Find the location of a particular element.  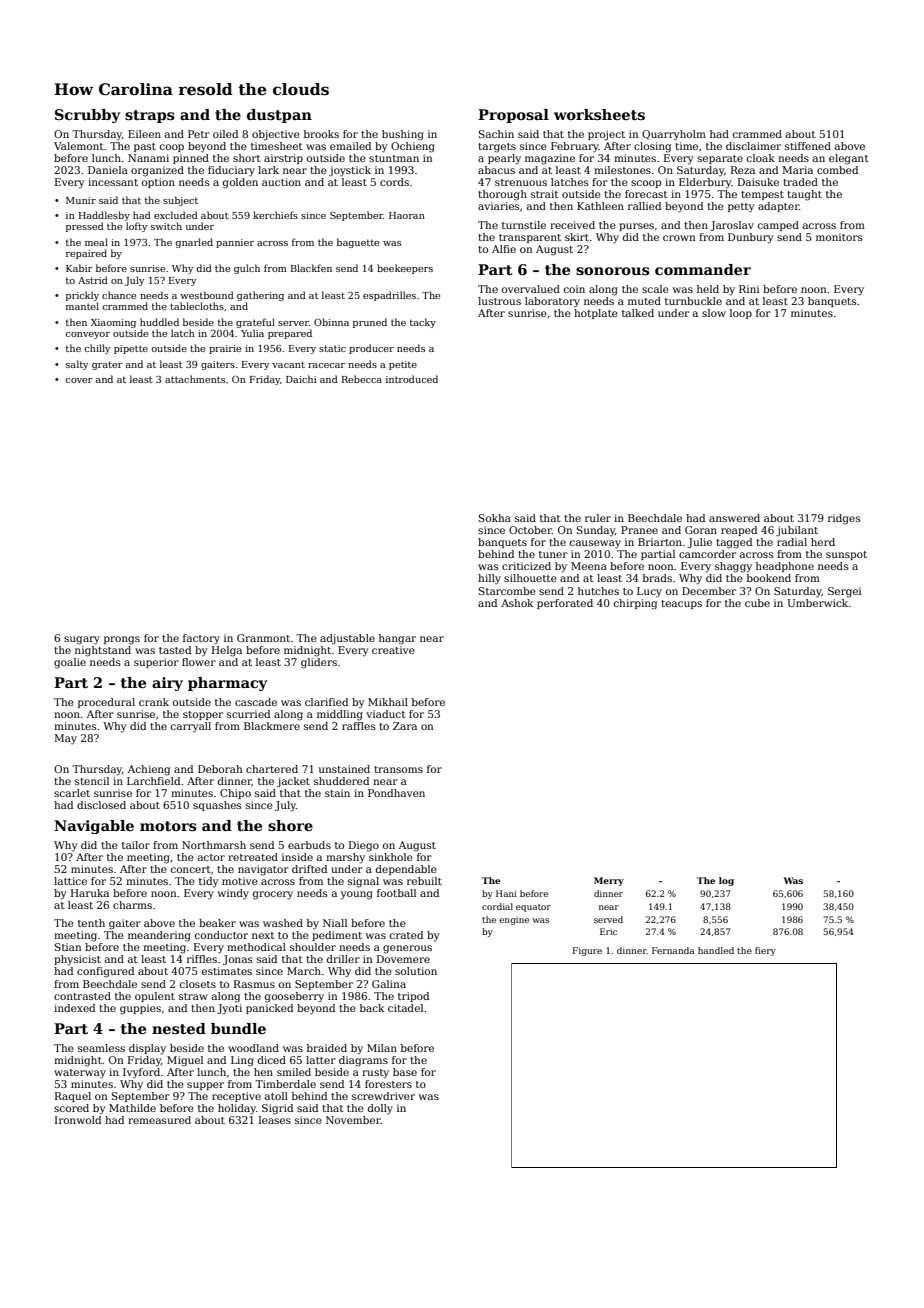

Granmont is located at coordinates (263, 638).
